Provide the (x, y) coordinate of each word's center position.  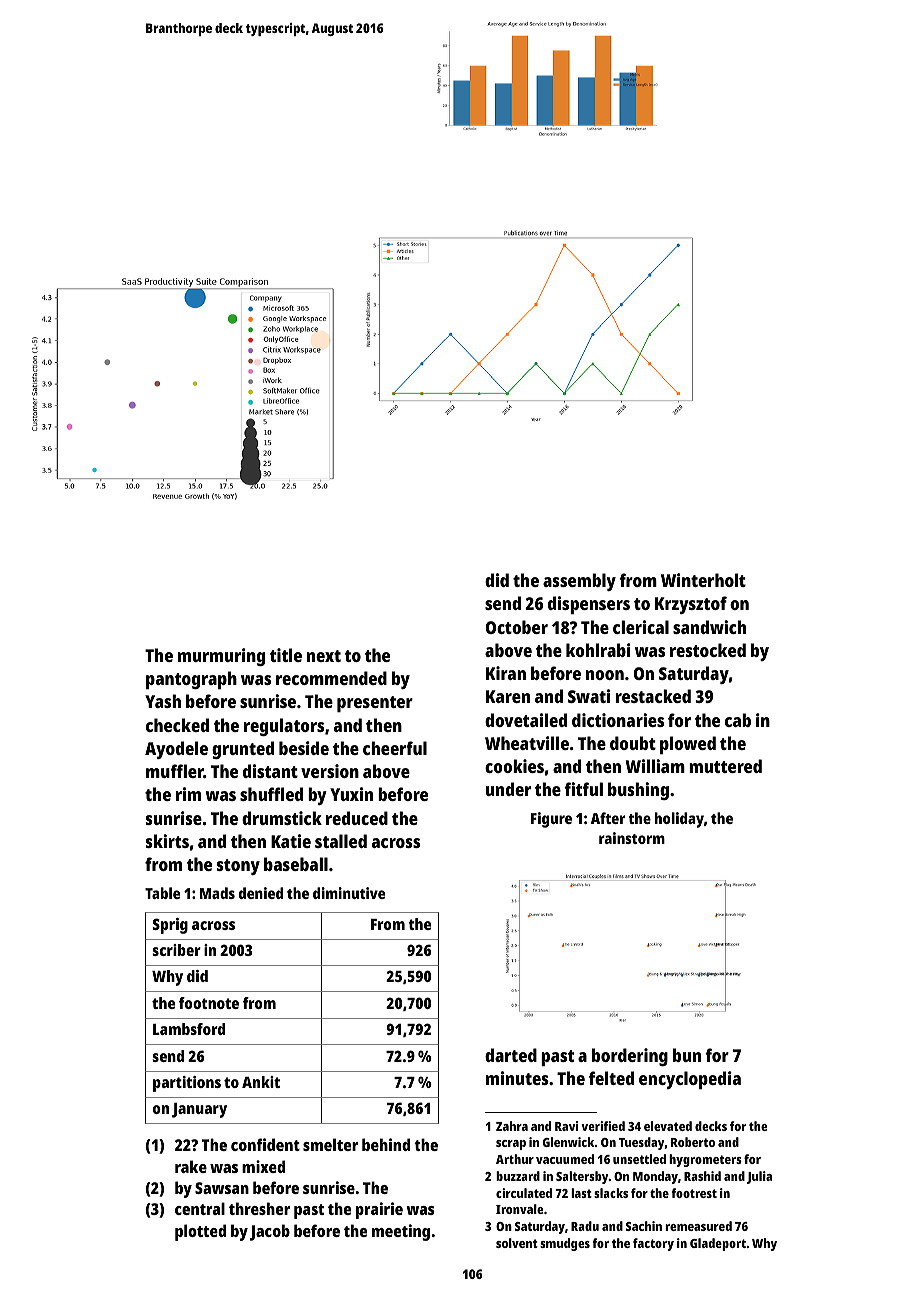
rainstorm (632, 838)
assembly (579, 582)
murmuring (221, 657)
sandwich (709, 627)
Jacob (270, 1232)
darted (511, 1055)
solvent (517, 1243)
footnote (209, 1003)
